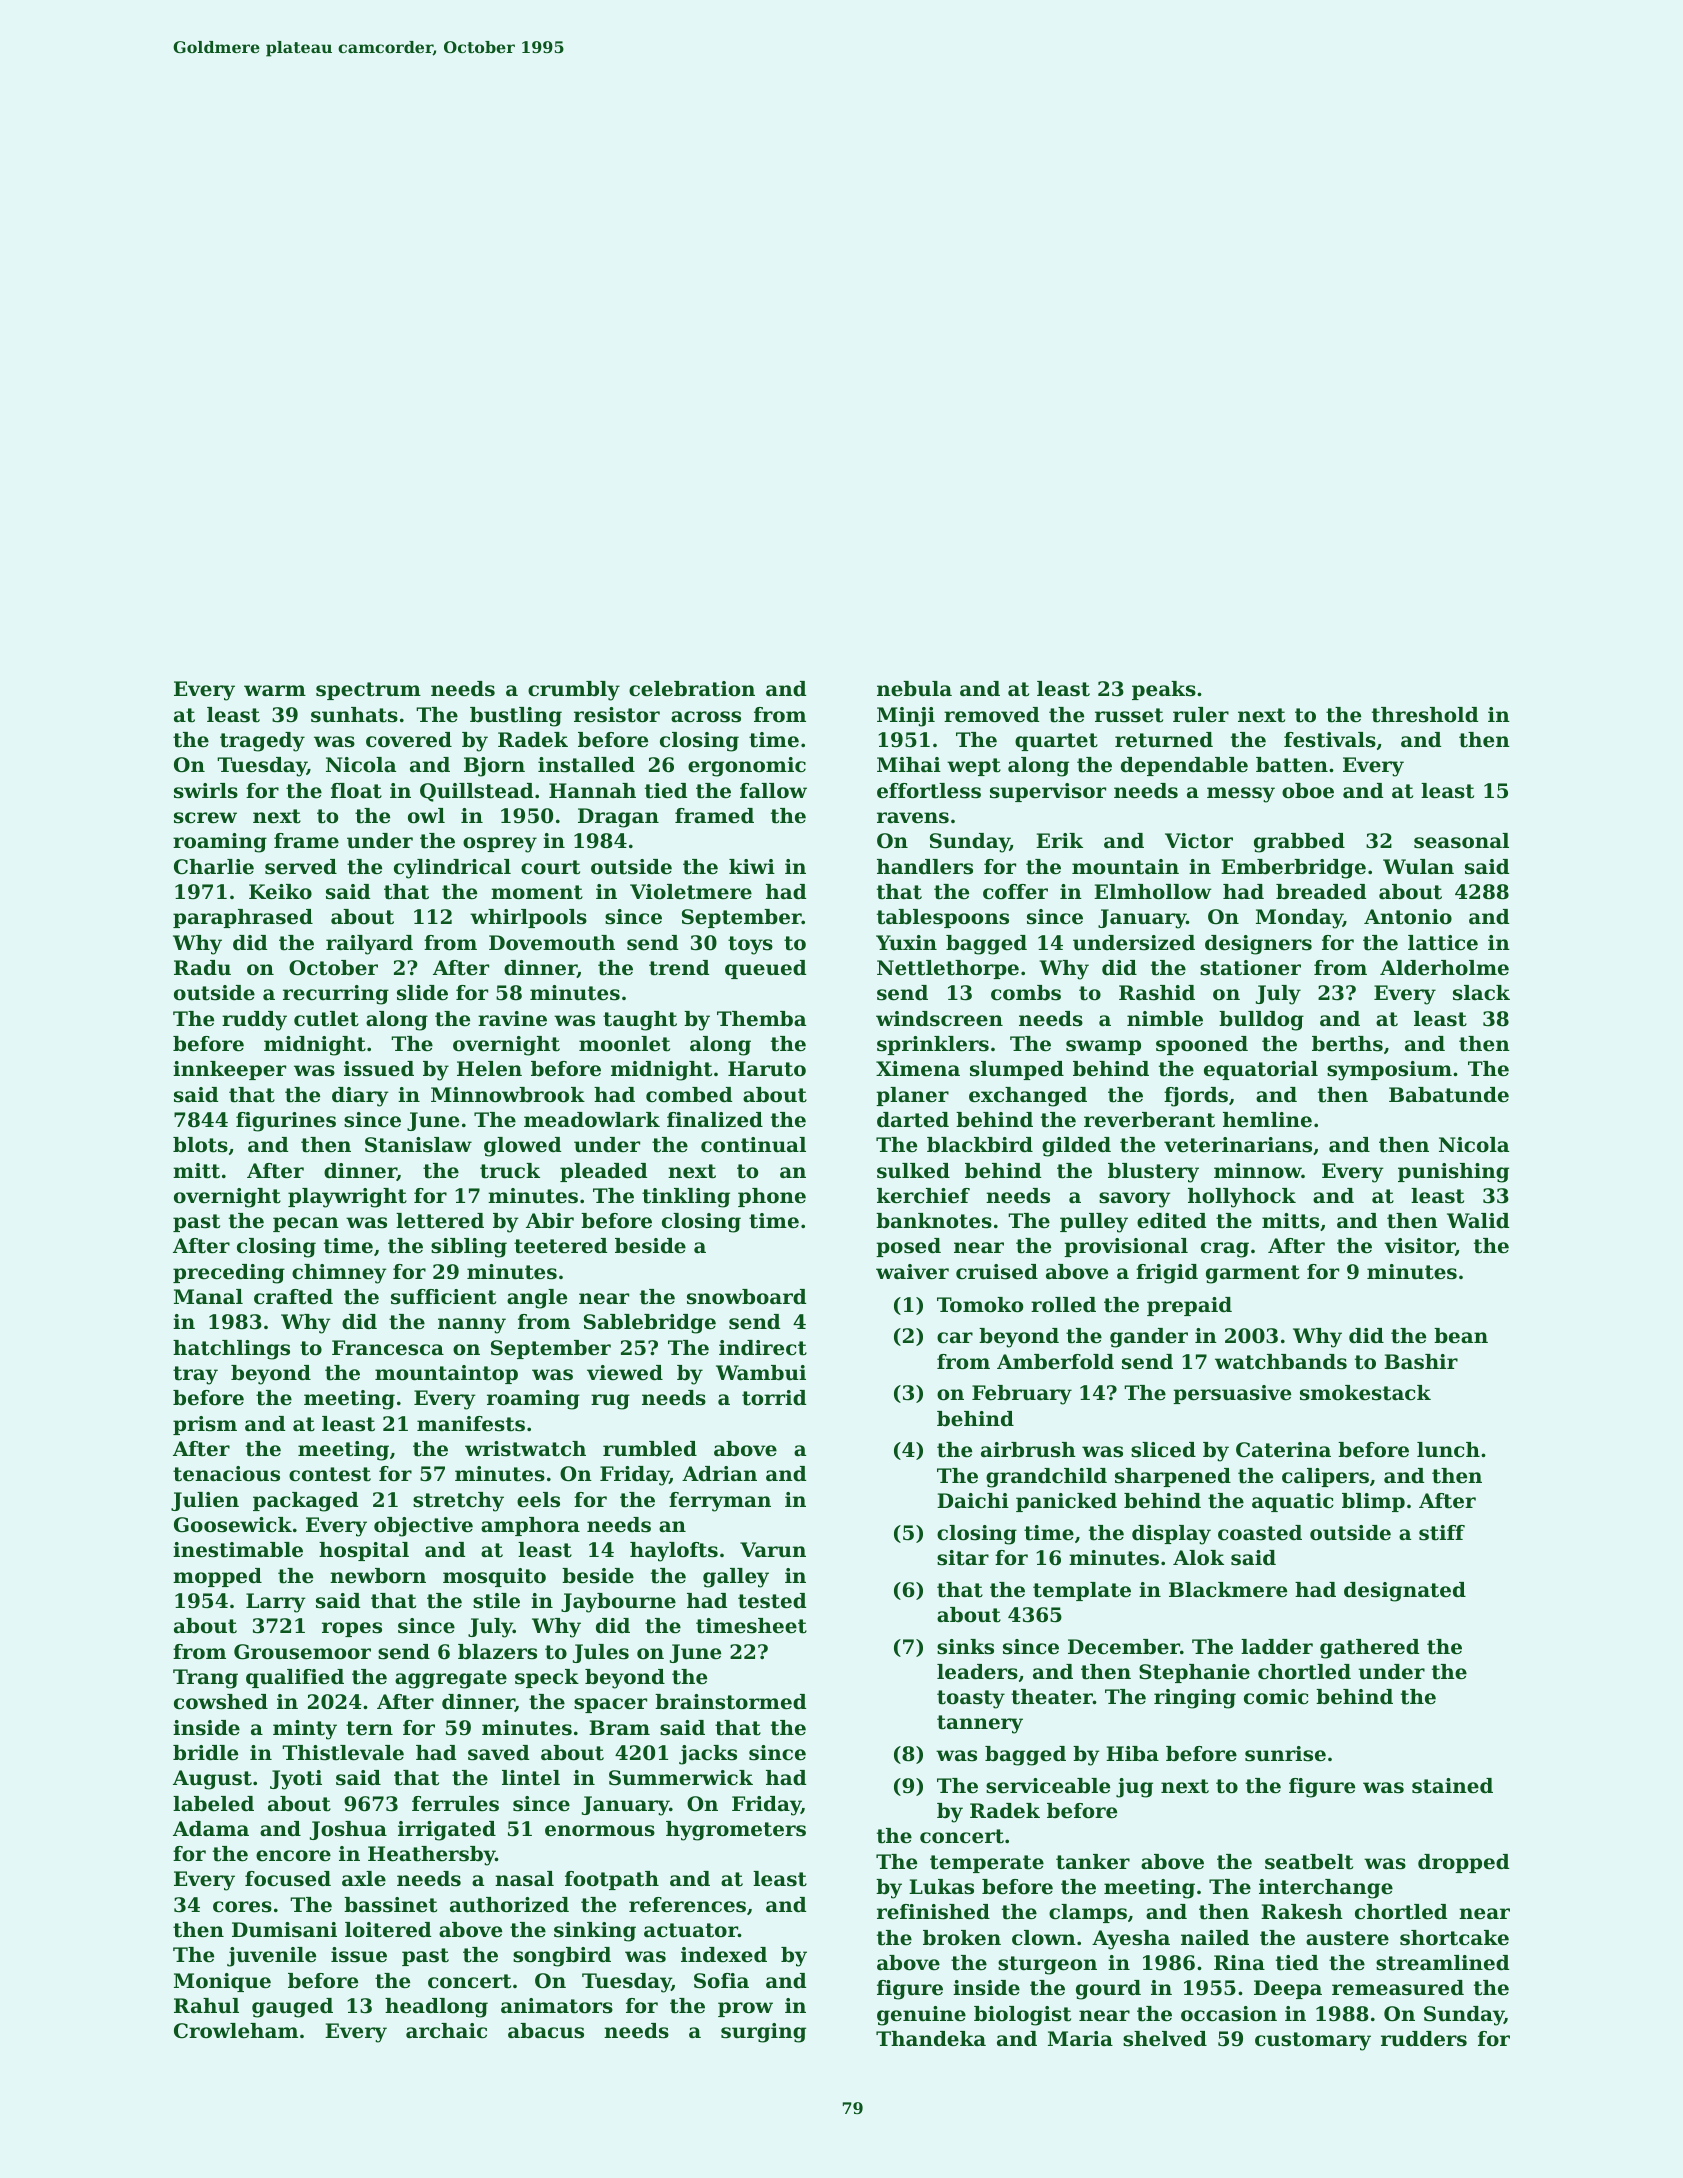 The width and height of the screenshot is (1683, 2178). I want to click on Babatunde, so click(1449, 1095).
